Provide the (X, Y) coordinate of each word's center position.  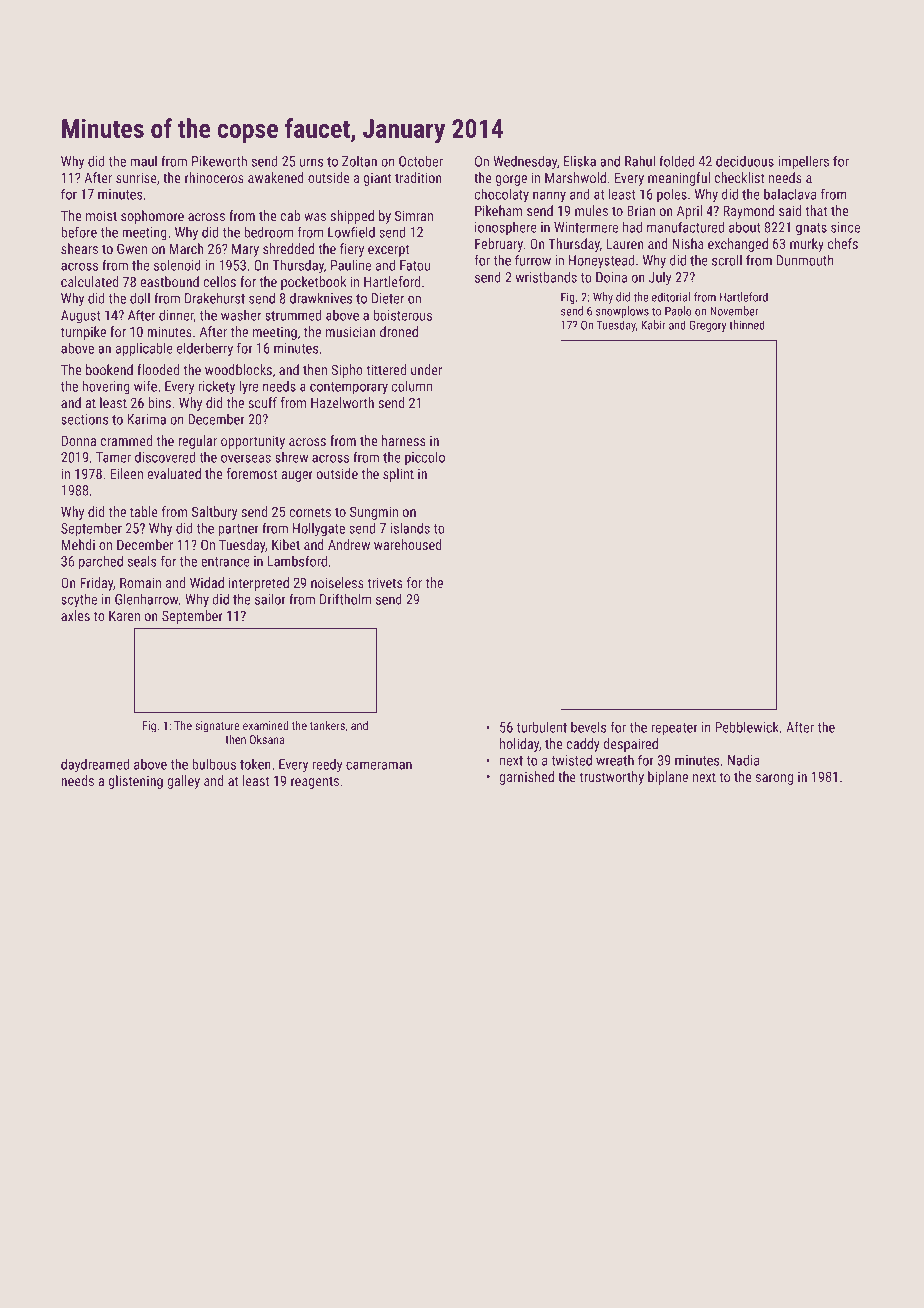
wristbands (546, 277)
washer (241, 315)
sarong (774, 779)
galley (183, 782)
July (660, 279)
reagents (315, 782)
